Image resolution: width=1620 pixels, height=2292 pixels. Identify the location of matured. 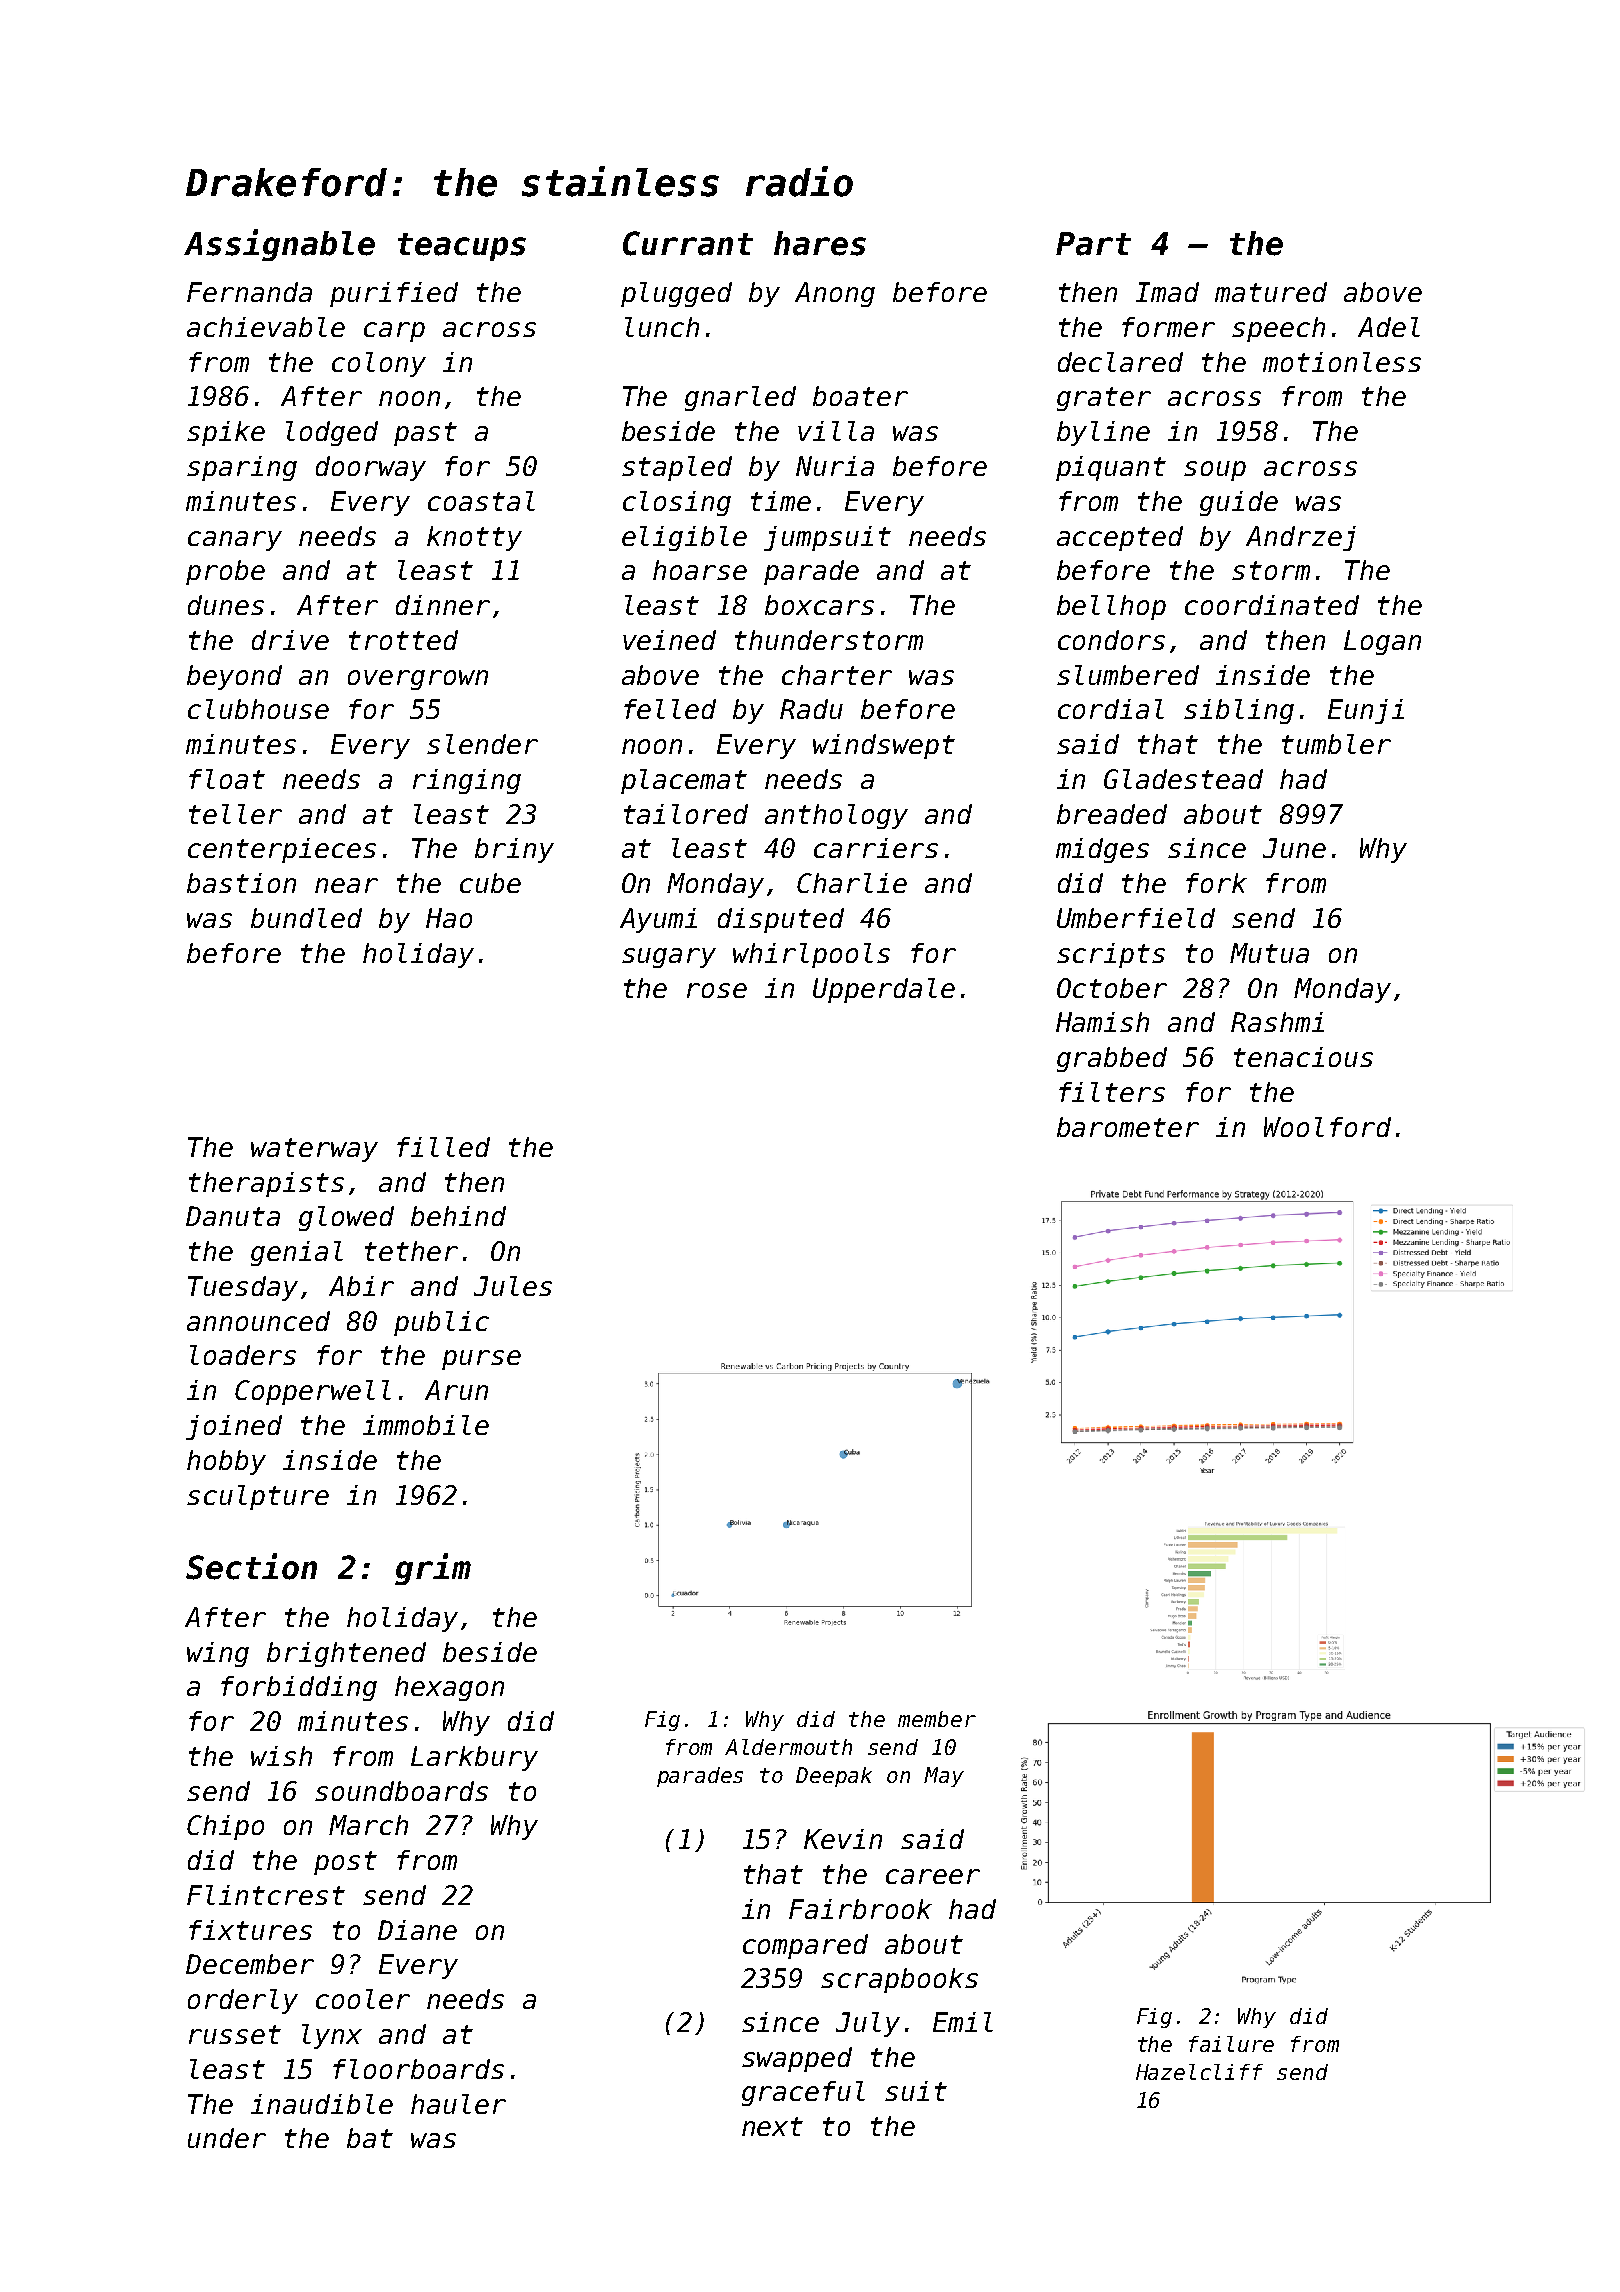
(1271, 292).
